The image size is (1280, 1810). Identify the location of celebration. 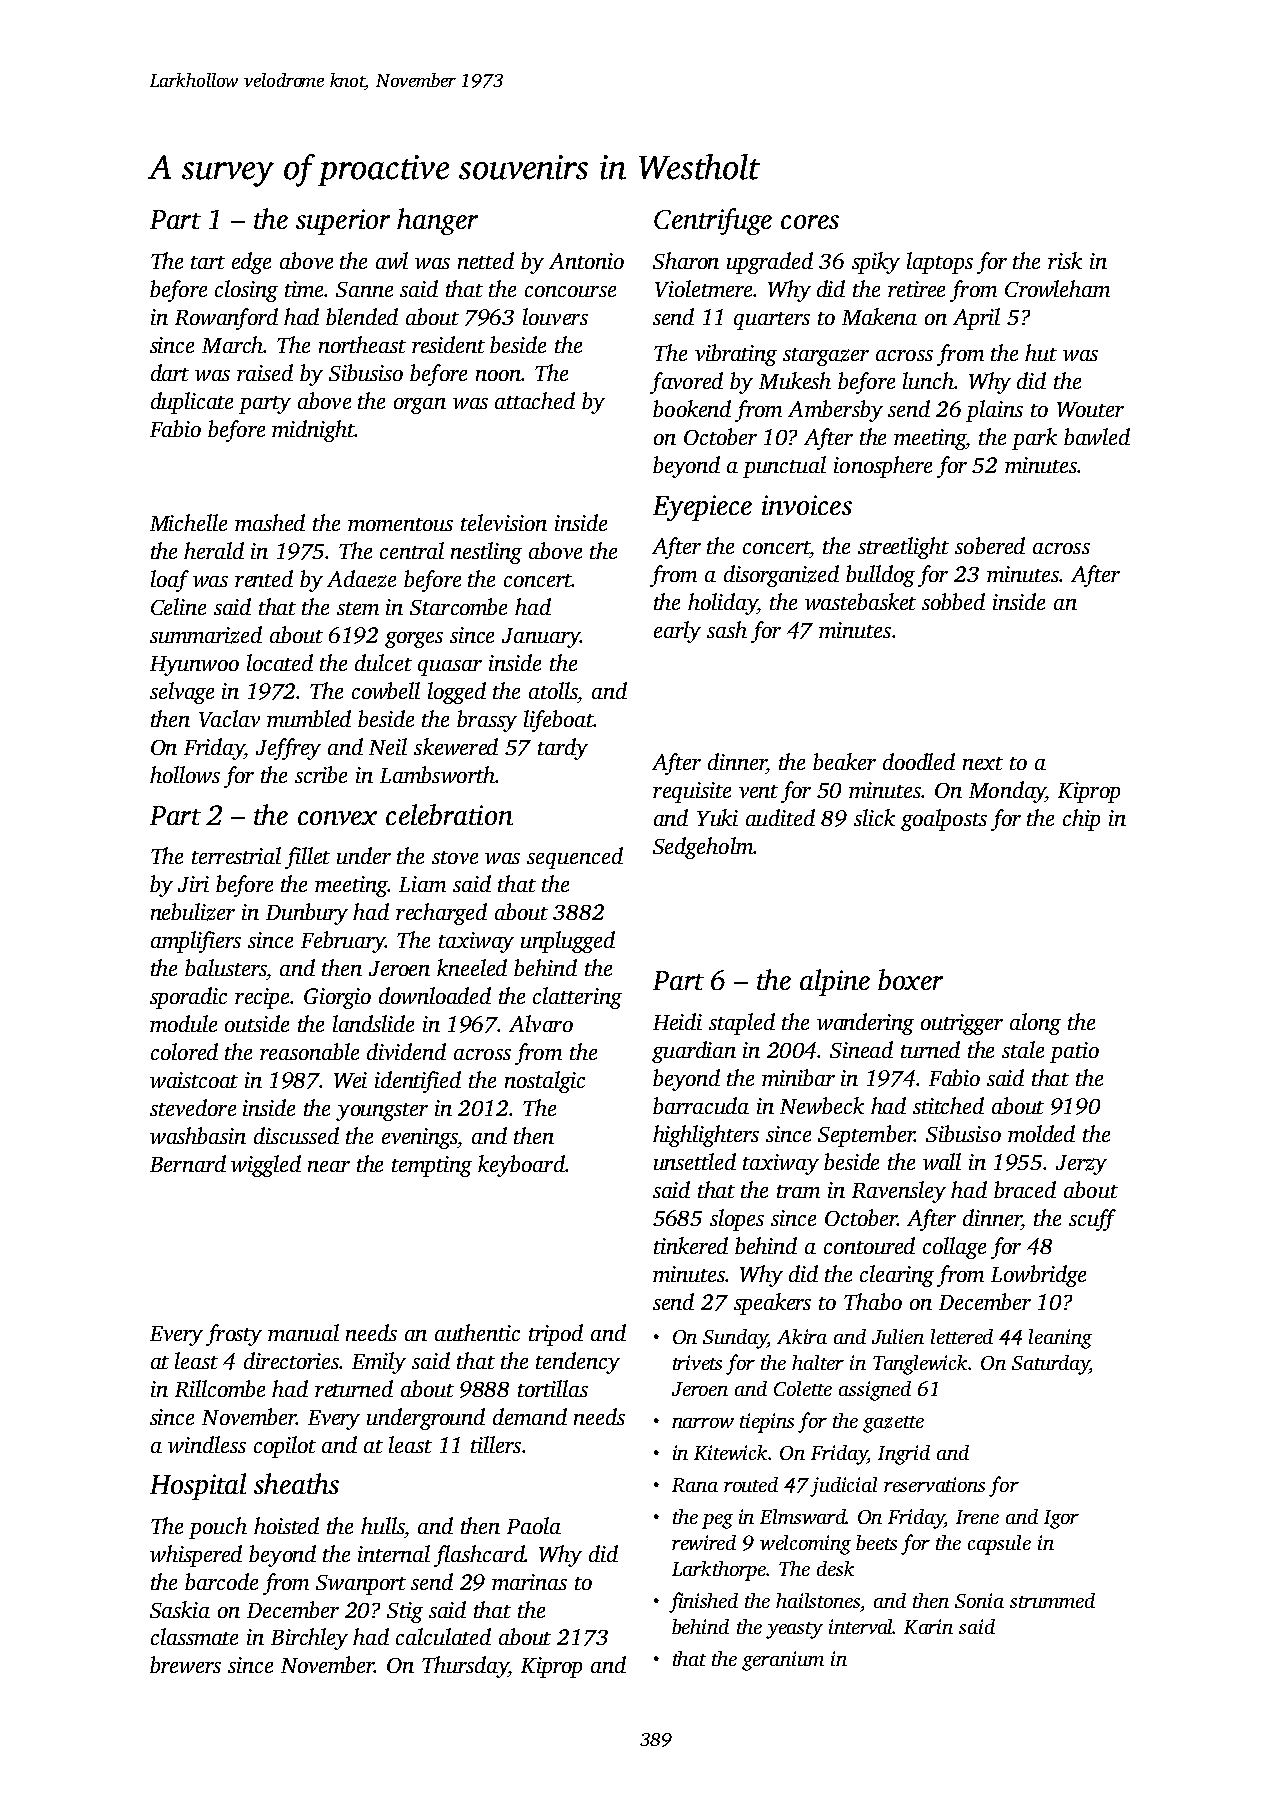
(449, 814).
